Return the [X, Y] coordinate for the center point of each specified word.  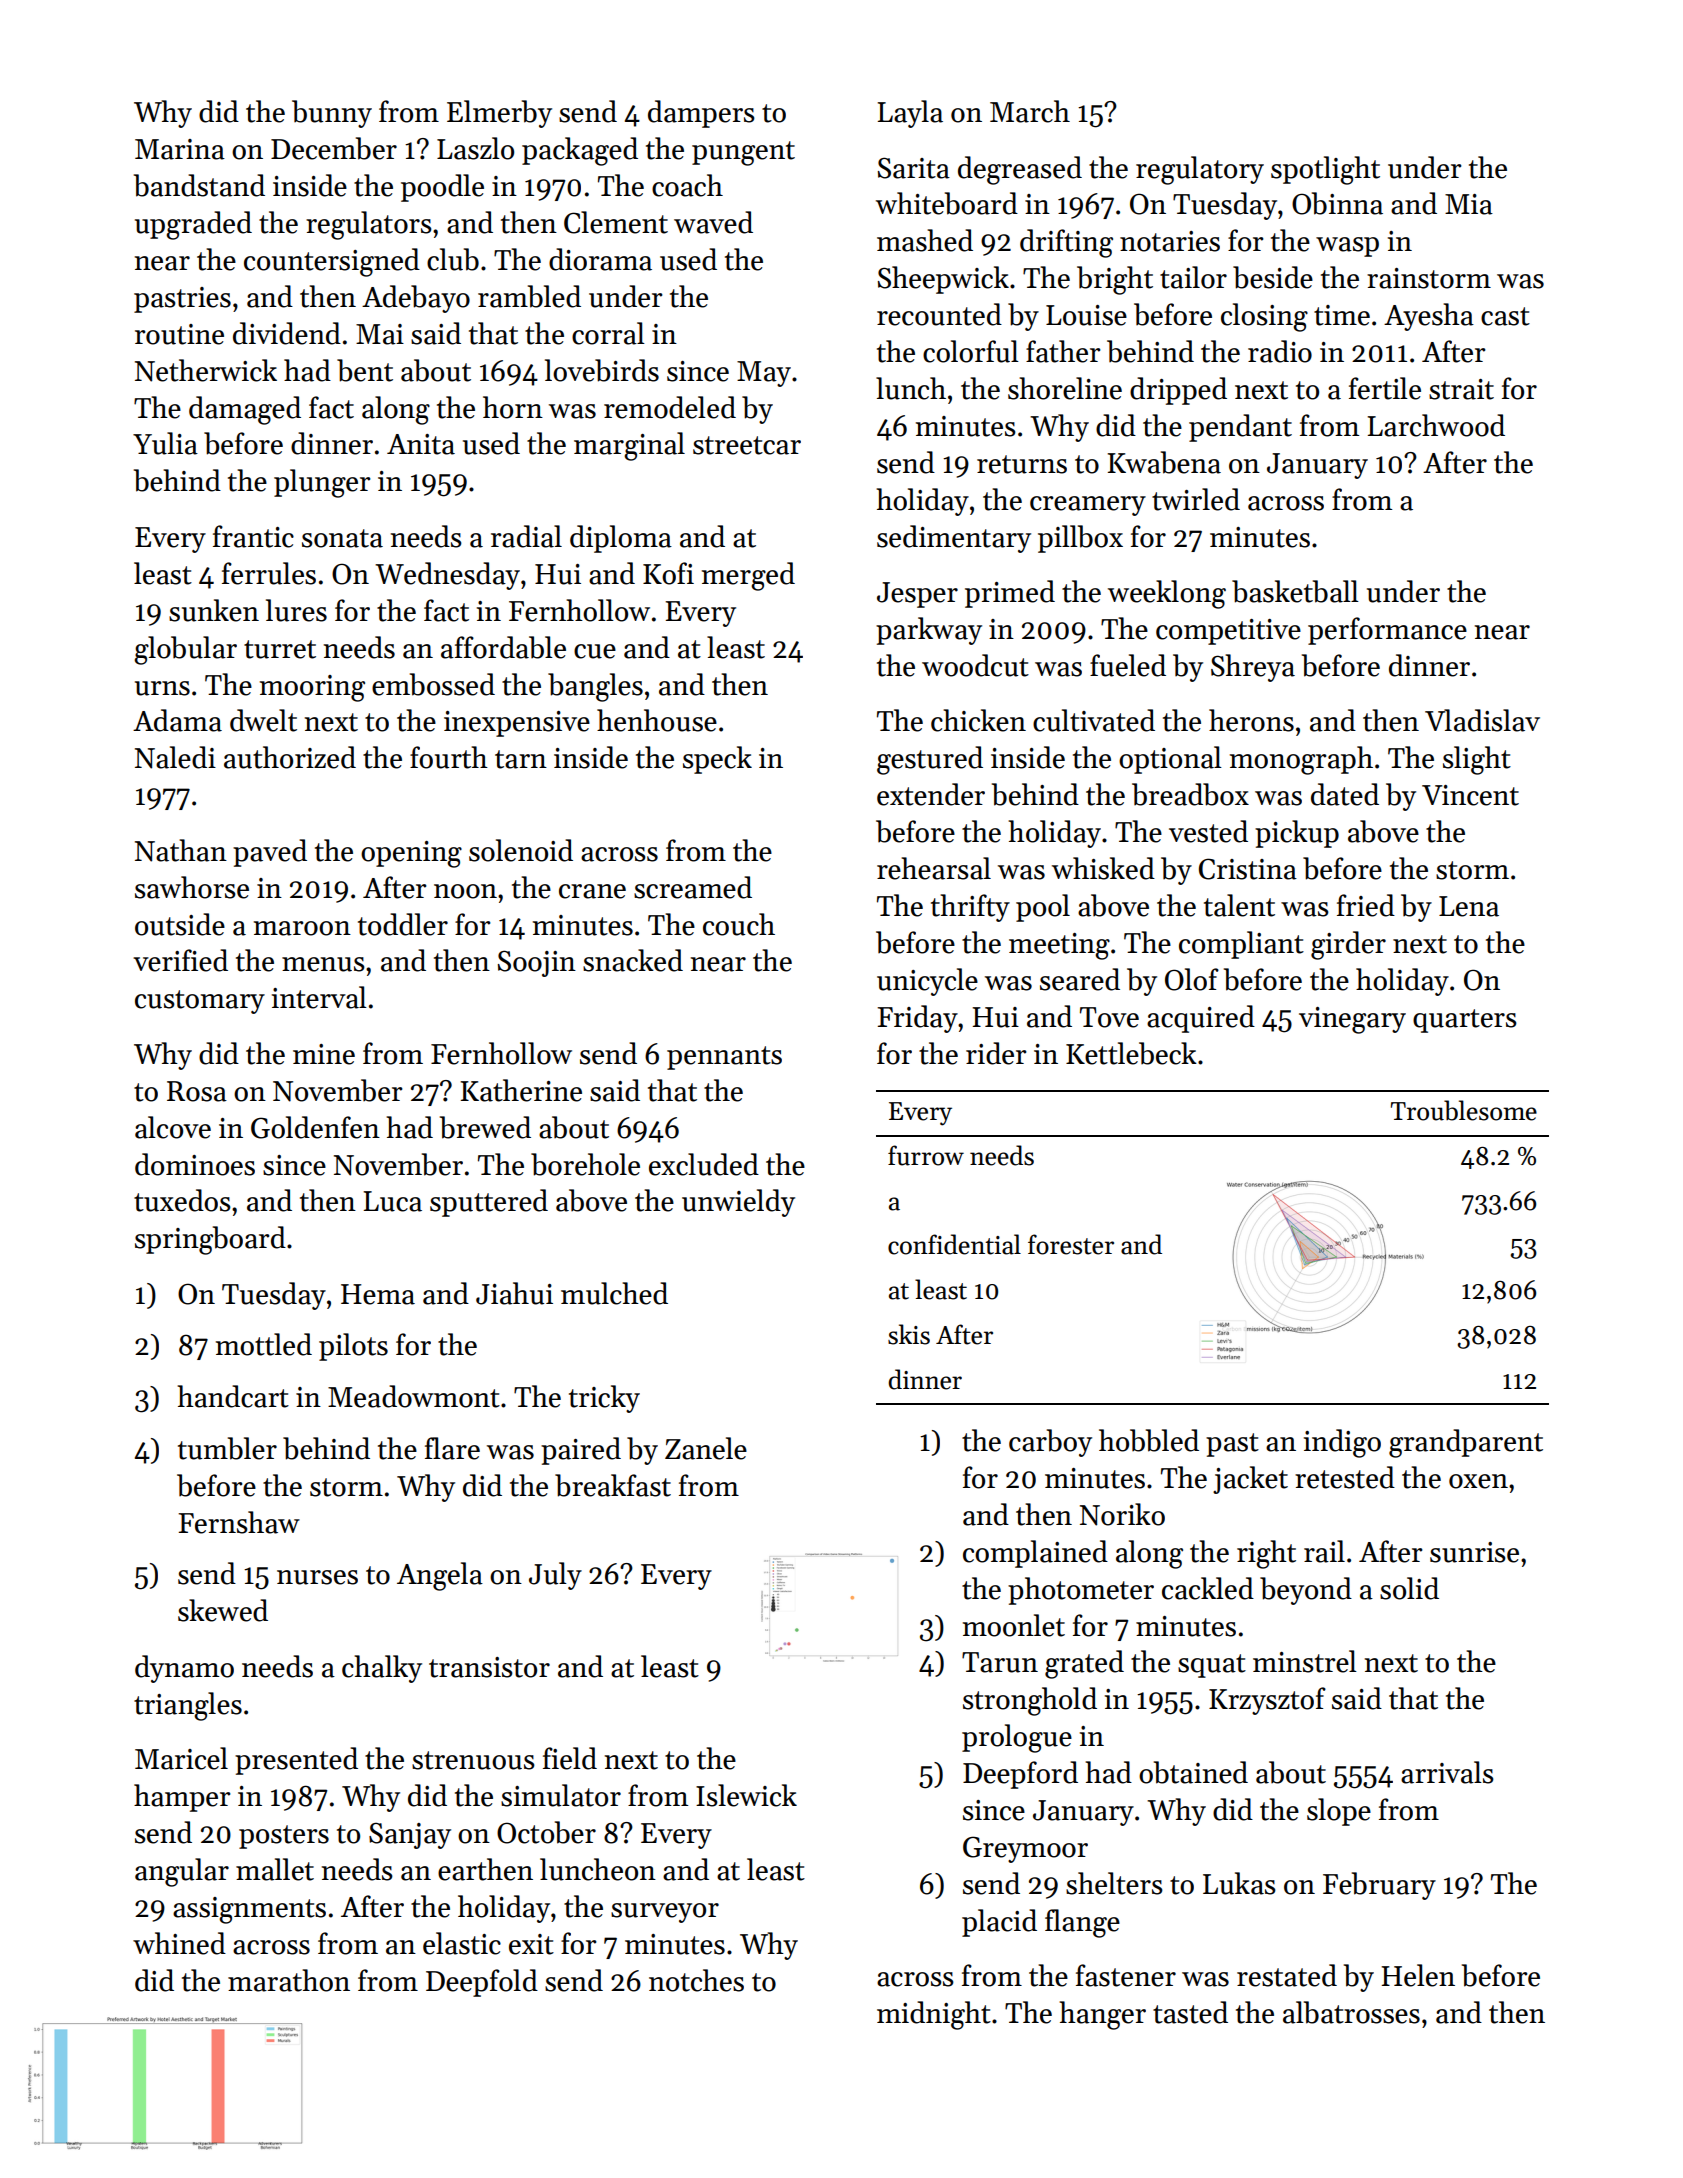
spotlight [1325, 170]
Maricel [181, 1758]
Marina [180, 149]
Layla [910, 114]
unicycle [927, 982]
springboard [210, 1240]
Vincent [1470, 795]
